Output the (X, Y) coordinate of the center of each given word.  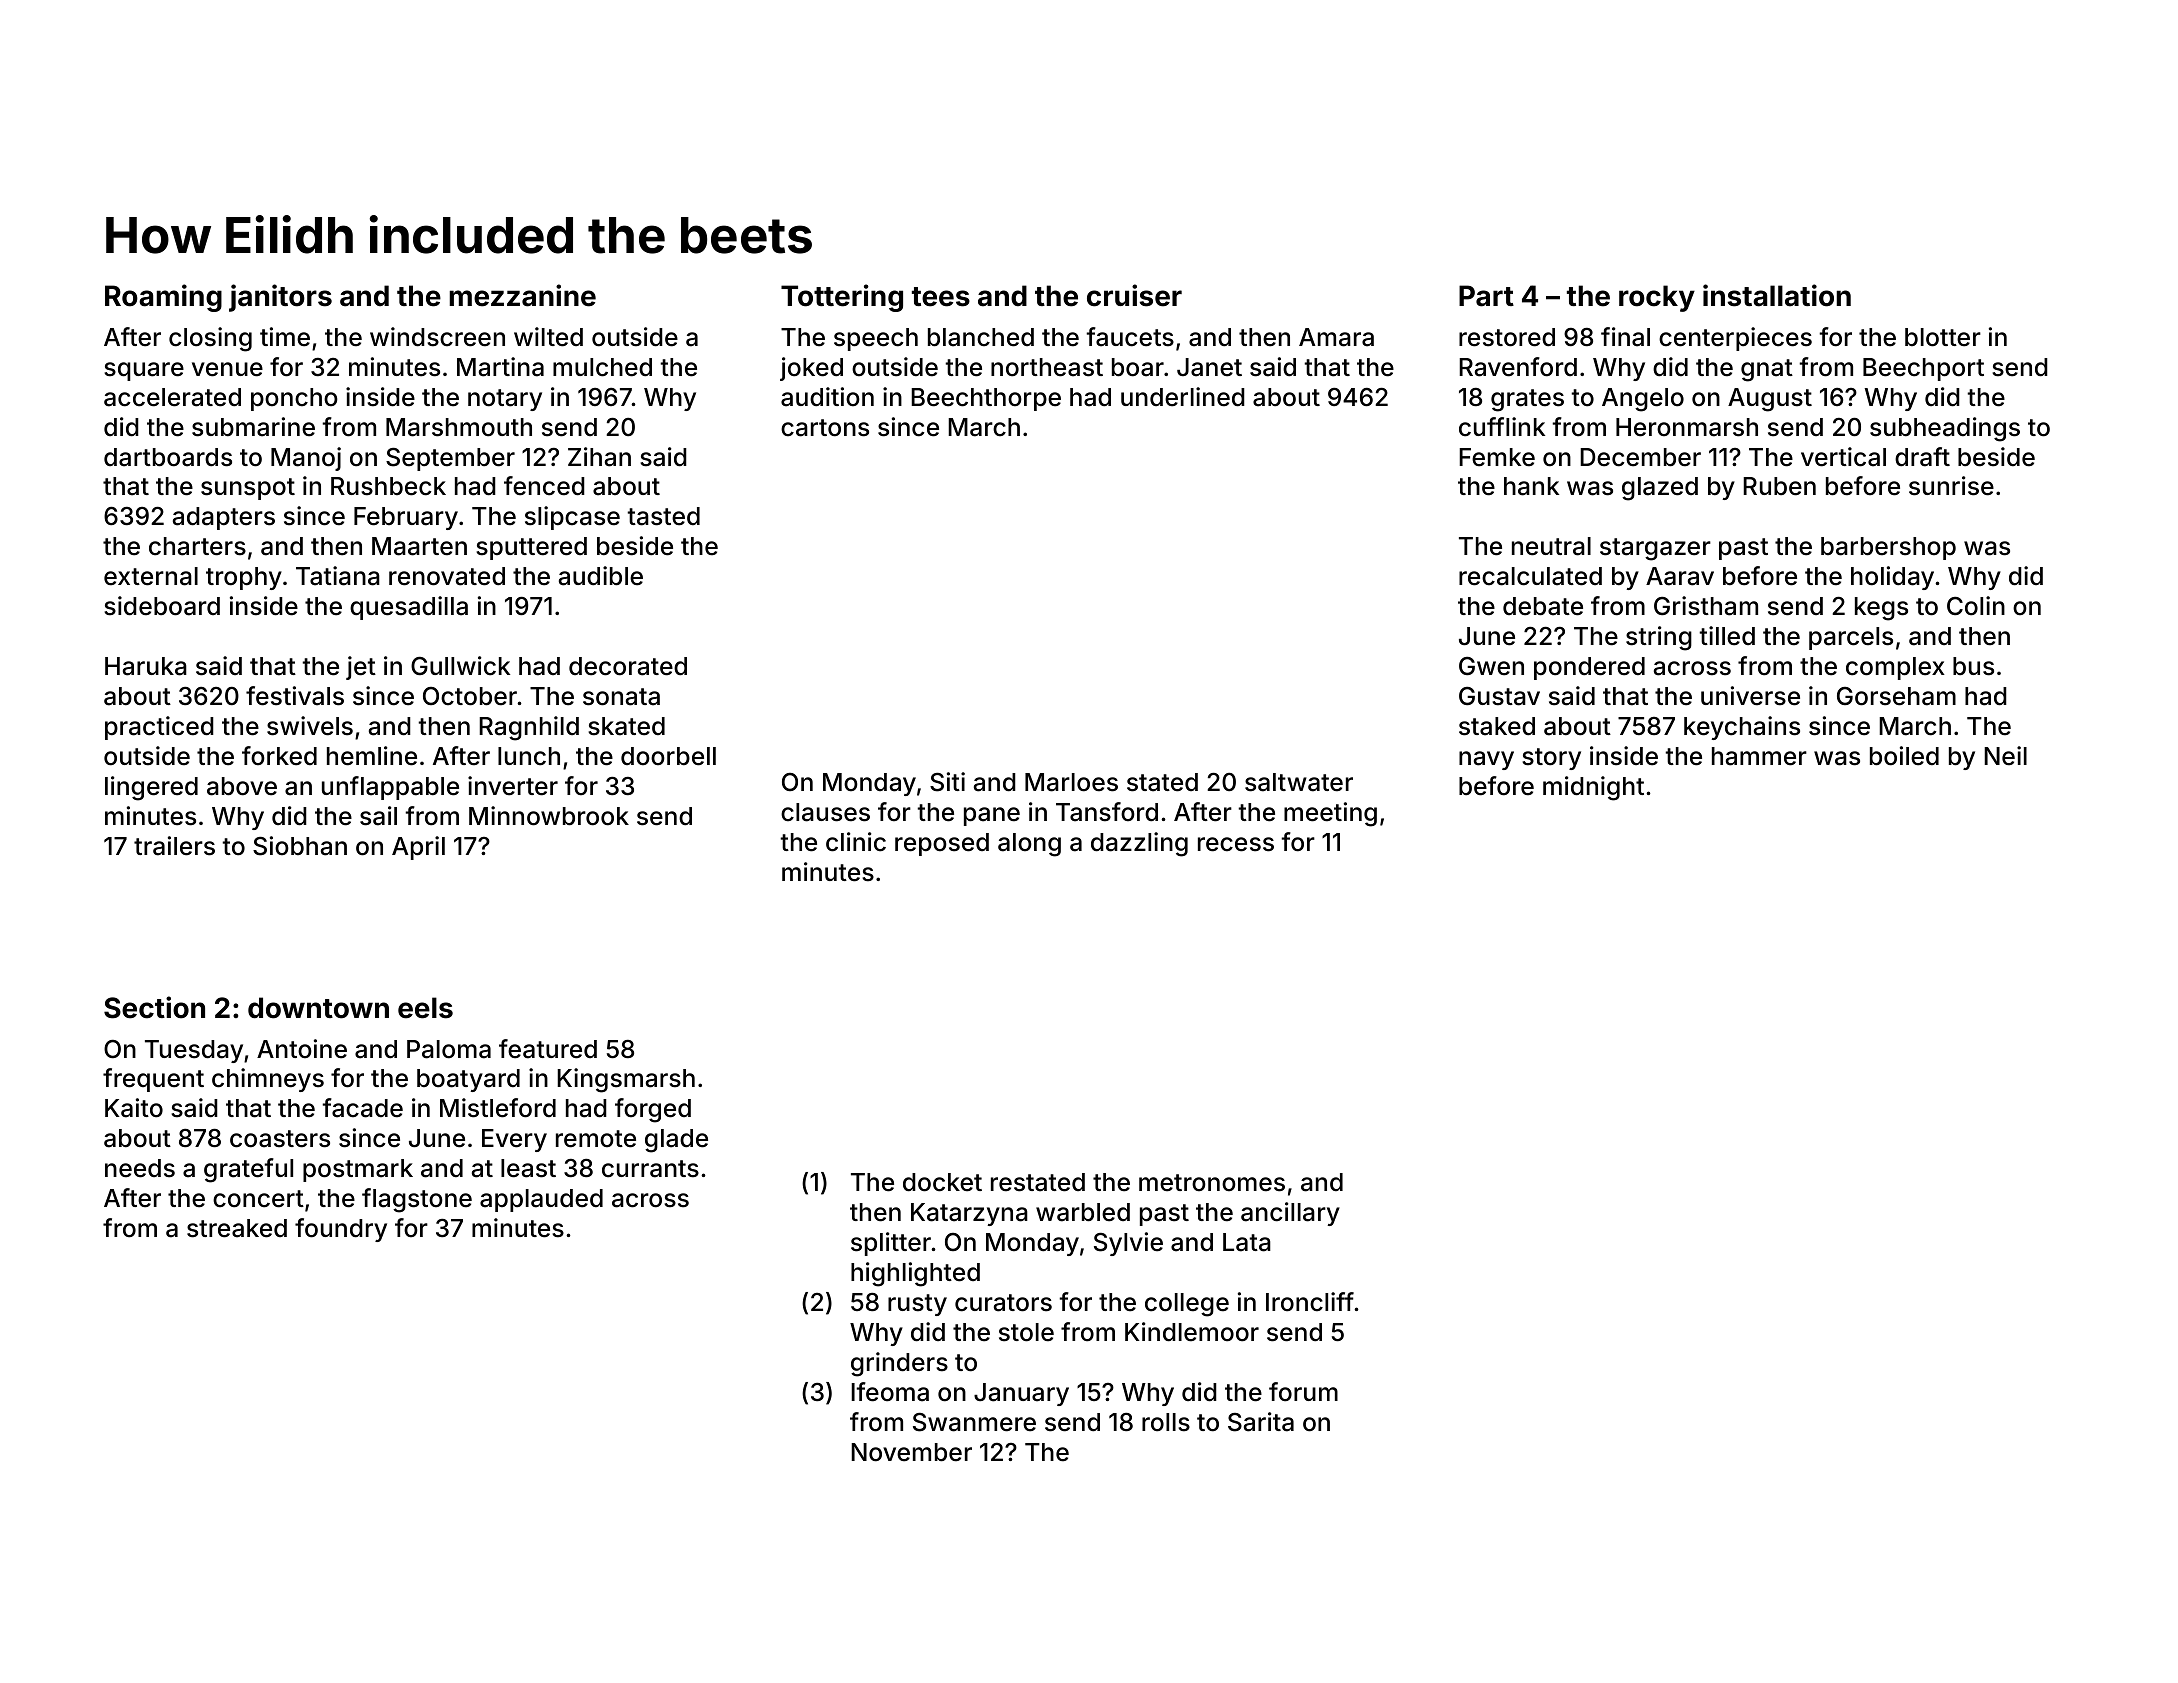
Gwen (1491, 666)
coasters (280, 1139)
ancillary (1290, 1214)
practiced (159, 728)
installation (1777, 295)
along (1029, 845)
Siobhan (300, 846)
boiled (1904, 756)
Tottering (842, 298)
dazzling (1139, 844)
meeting (1330, 814)
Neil (2005, 756)
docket (942, 1182)
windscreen (437, 337)
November (911, 1452)
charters (197, 546)
